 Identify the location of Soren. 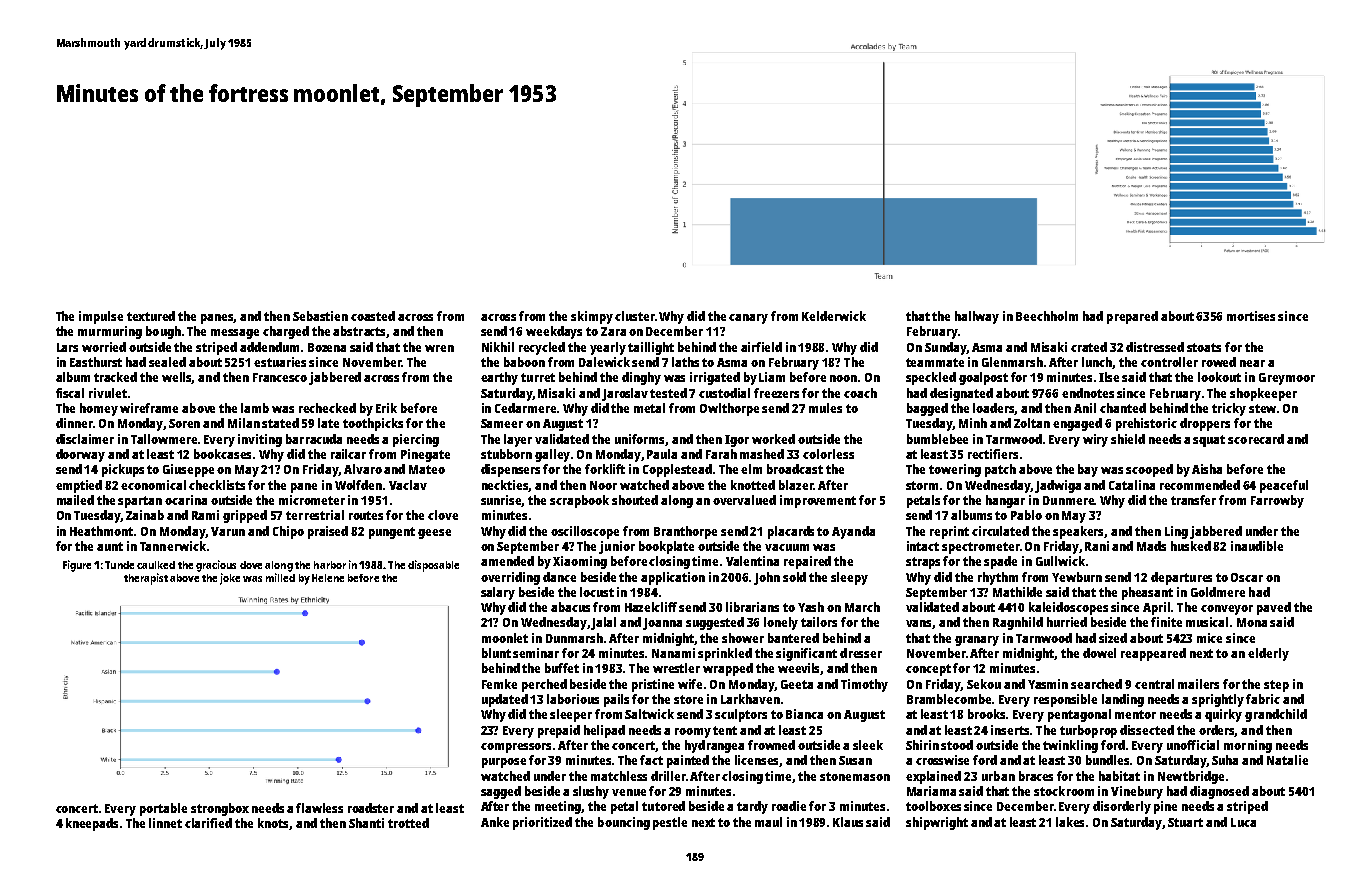
(184, 423).
